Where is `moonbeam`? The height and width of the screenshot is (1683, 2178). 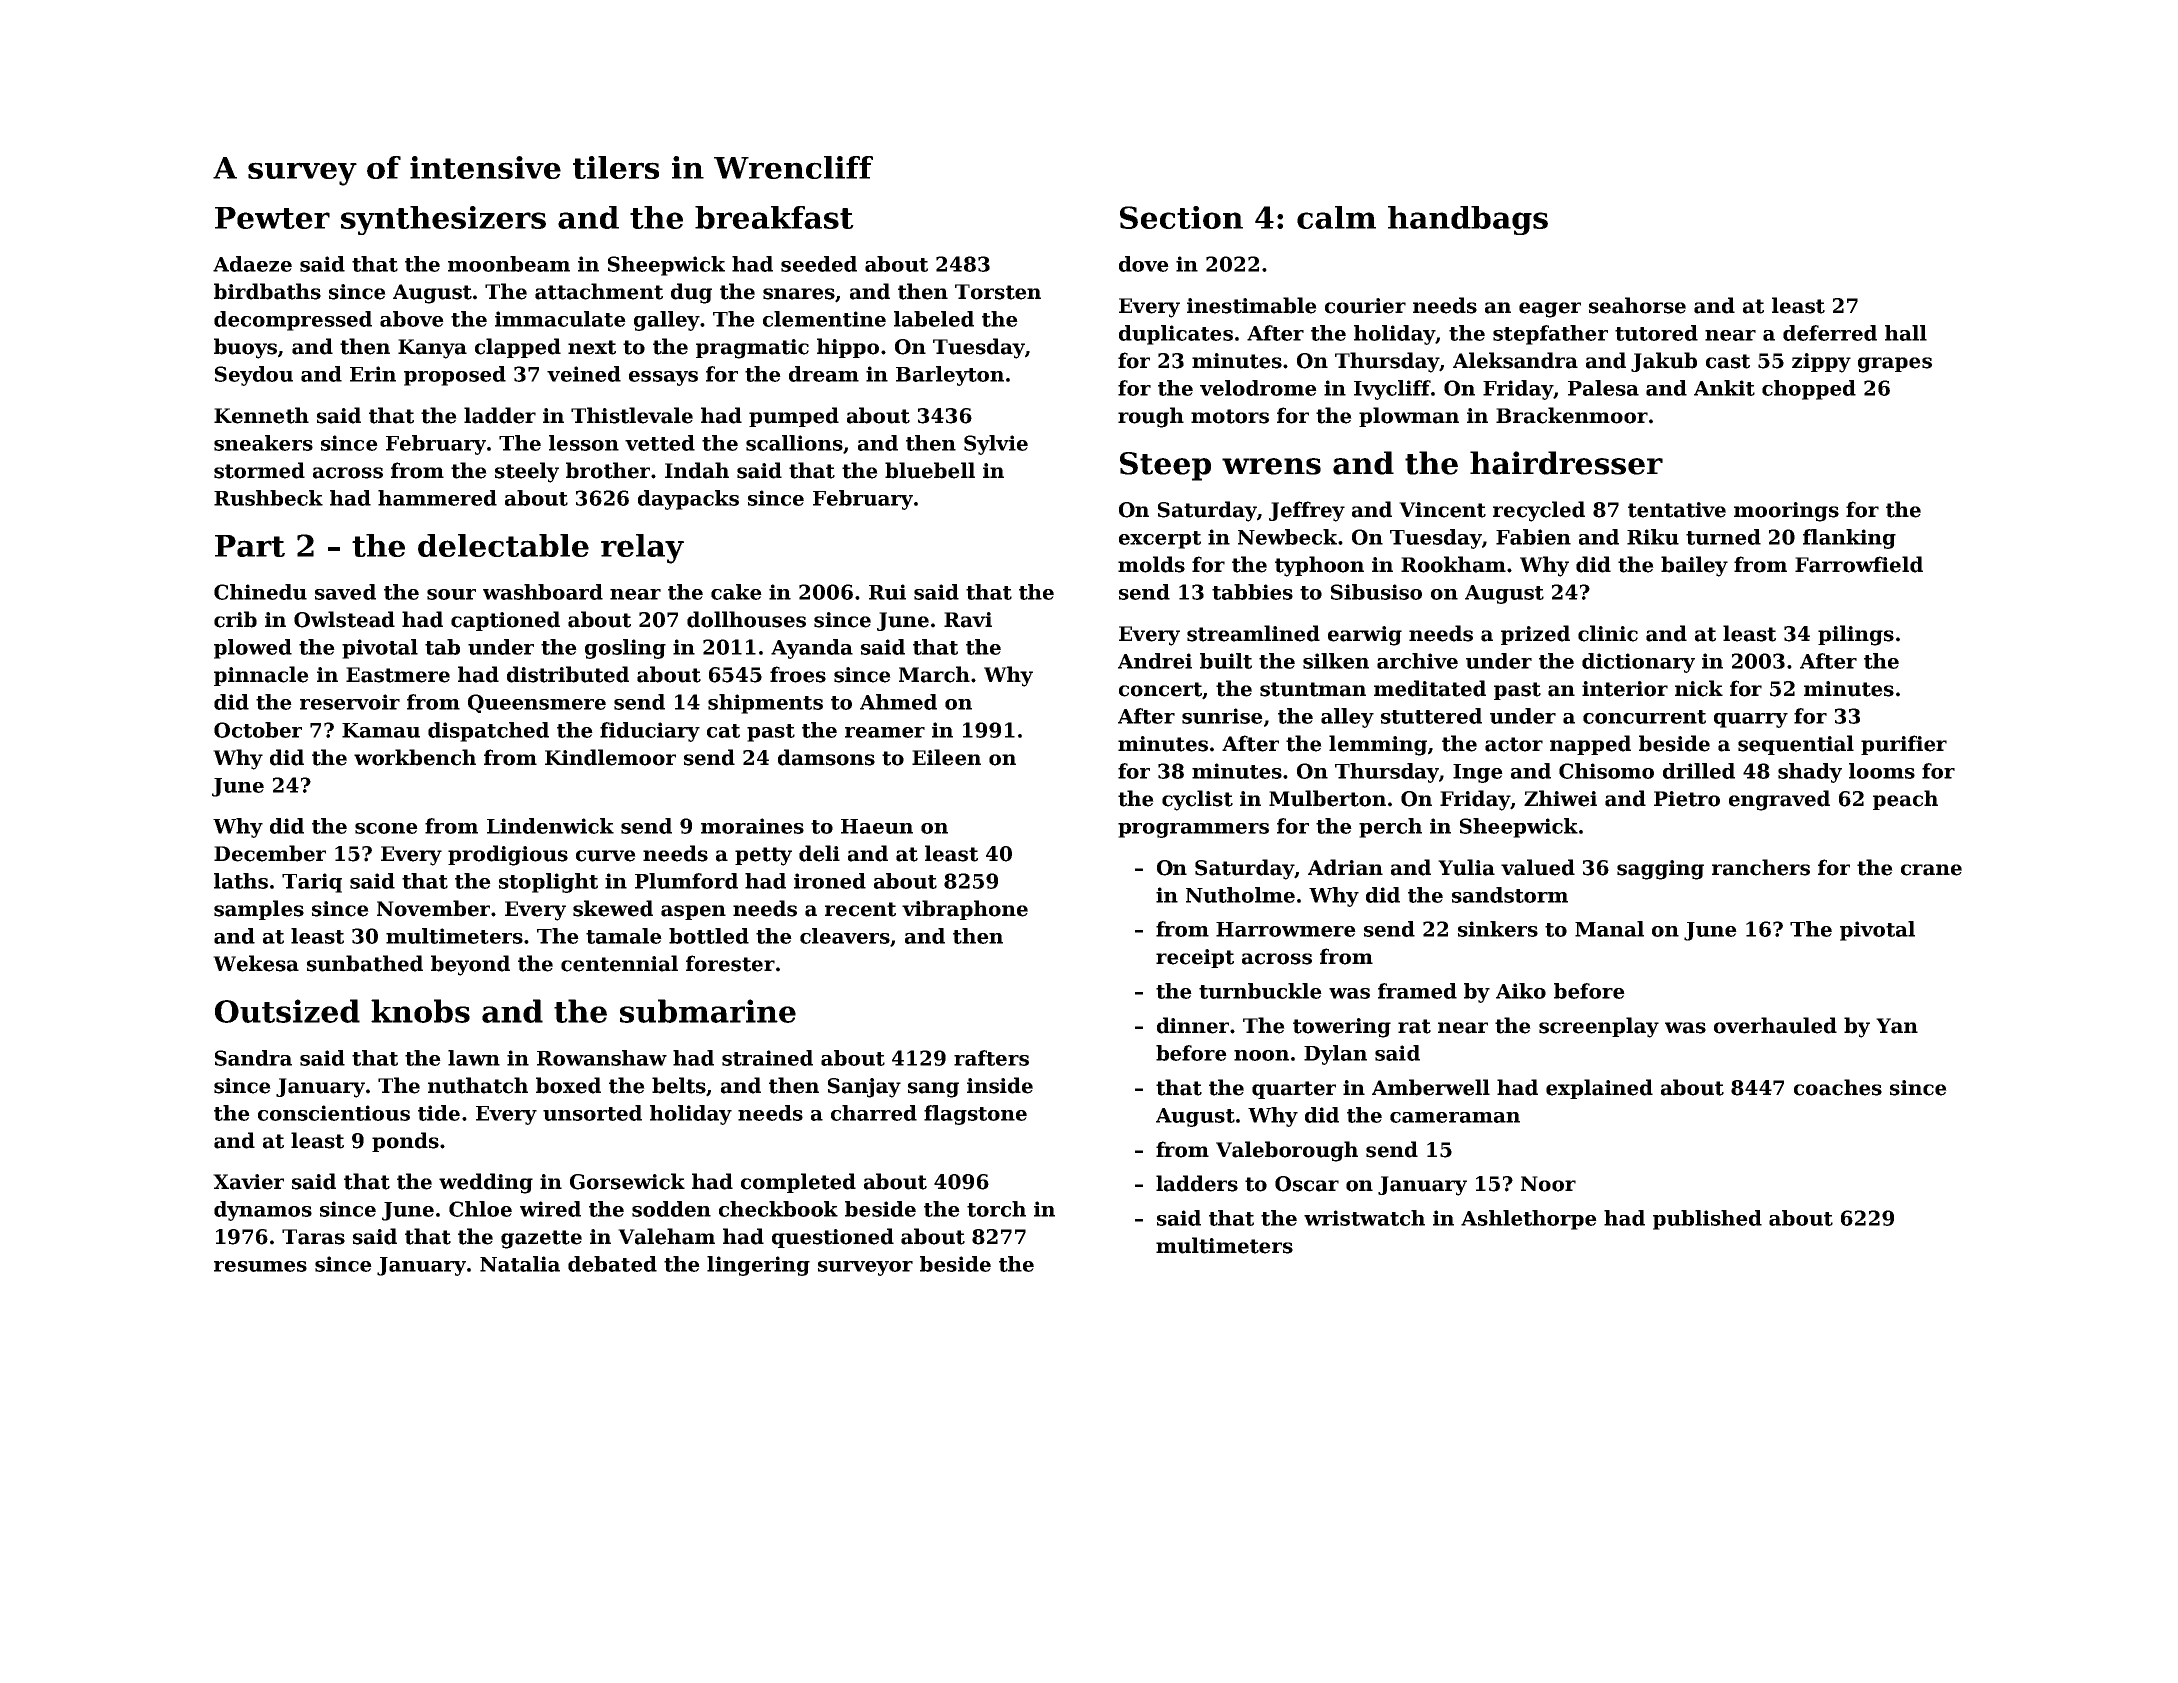 moonbeam is located at coordinates (509, 264).
